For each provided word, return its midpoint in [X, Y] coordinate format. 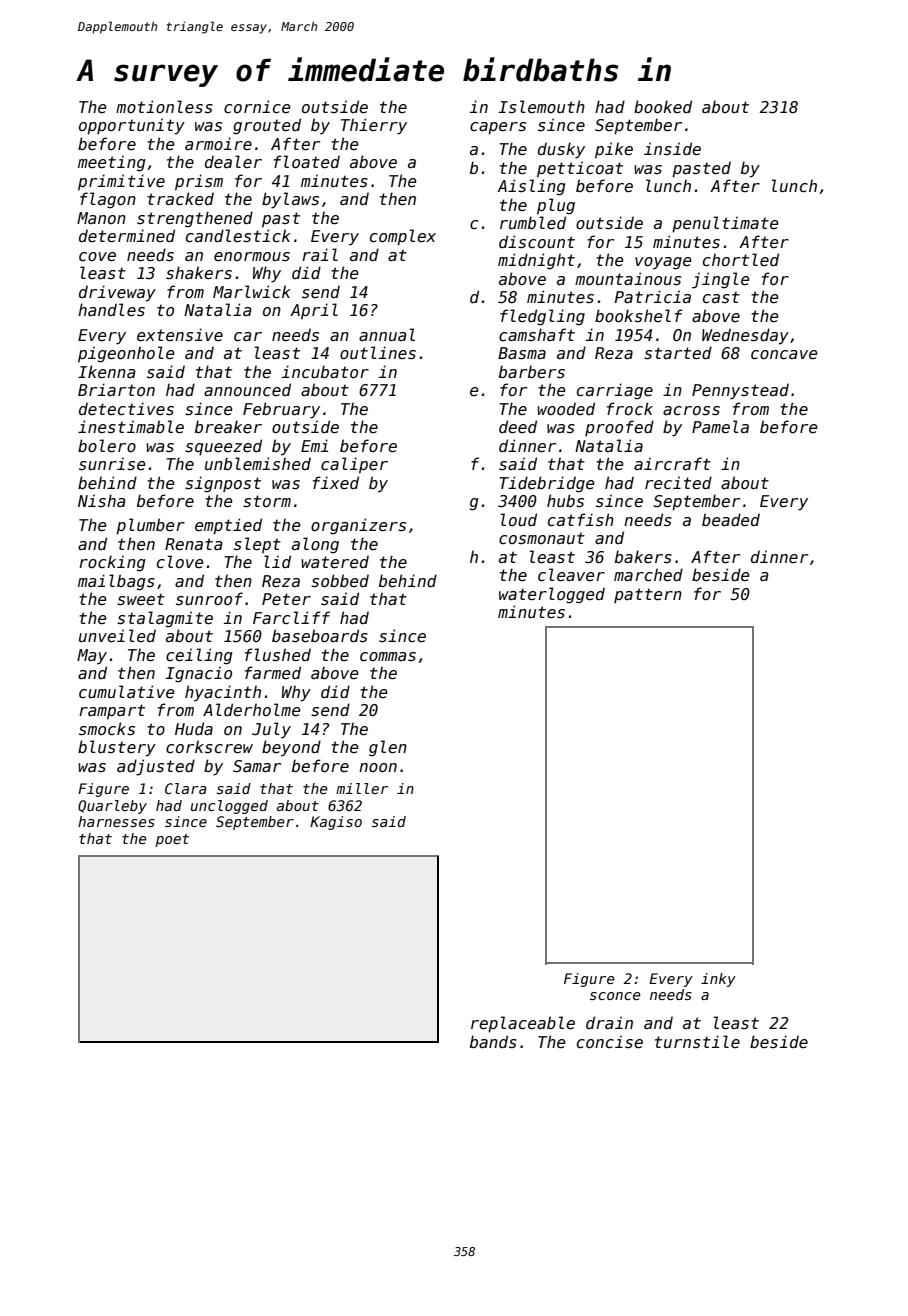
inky [718, 980]
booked [663, 106]
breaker [228, 426]
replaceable [523, 1024]
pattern [648, 595]
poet [172, 840]
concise [610, 1041]
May [92, 657]
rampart [112, 712]
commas [388, 656]
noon [378, 767]
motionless [164, 106]
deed [518, 426]
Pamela [720, 426]
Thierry [374, 126]
